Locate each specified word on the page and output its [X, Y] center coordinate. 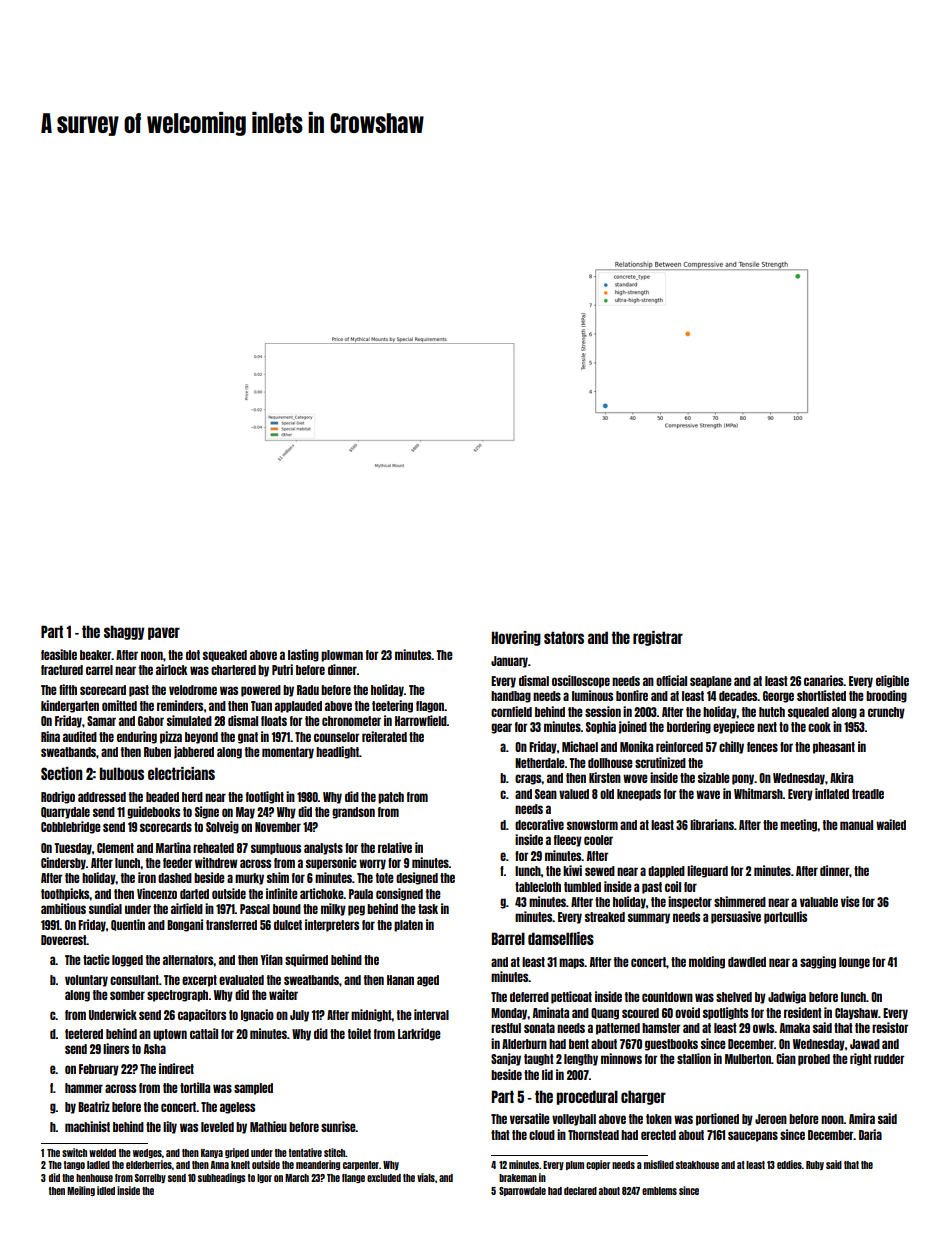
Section [62, 773]
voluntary [86, 981]
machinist [87, 1126]
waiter [283, 994]
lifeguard [707, 871]
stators [564, 637]
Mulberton [748, 1059]
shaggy [124, 632]
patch [391, 798]
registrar [658, 638]
